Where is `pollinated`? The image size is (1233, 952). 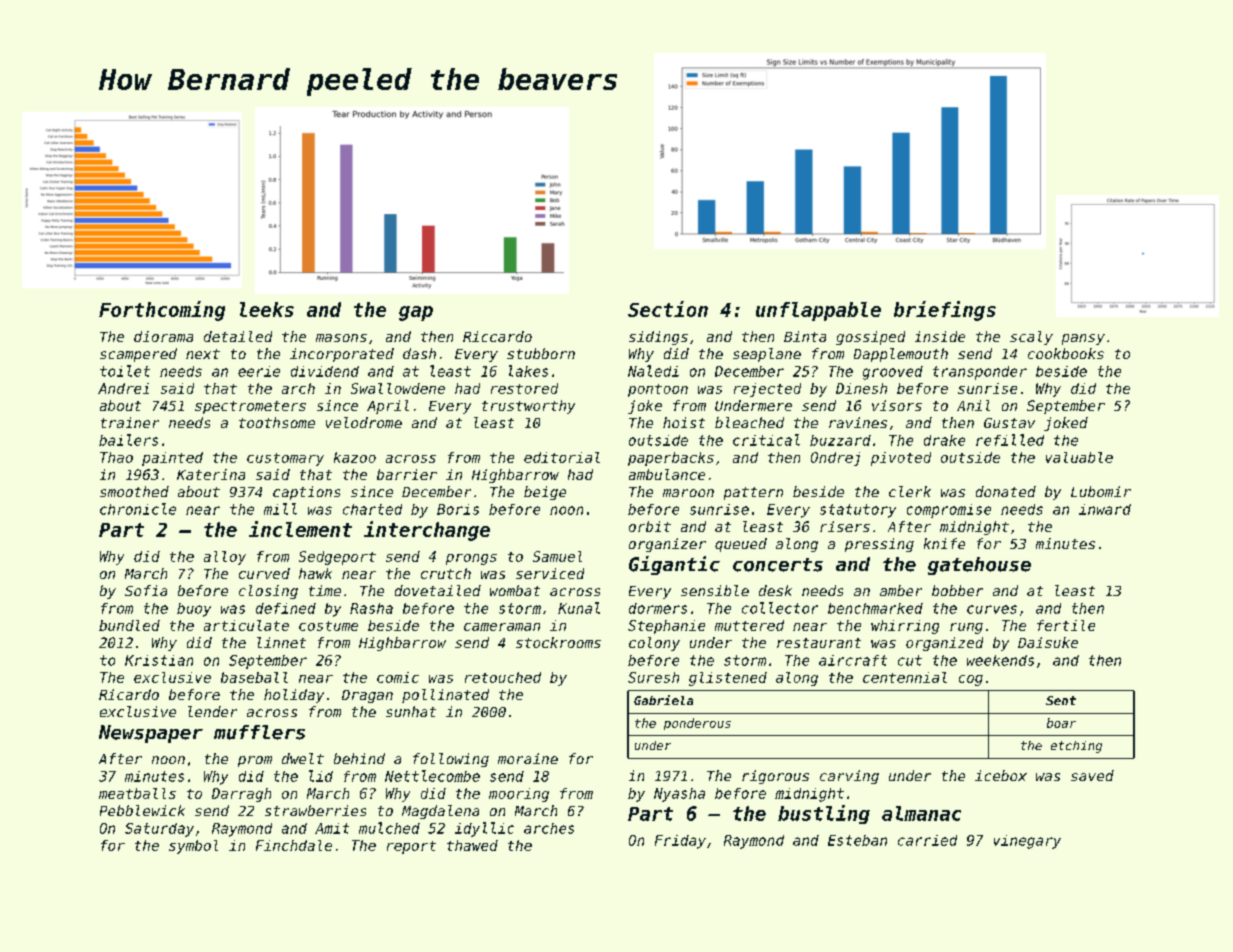 pollinated is located at coordinates (445, 696).
